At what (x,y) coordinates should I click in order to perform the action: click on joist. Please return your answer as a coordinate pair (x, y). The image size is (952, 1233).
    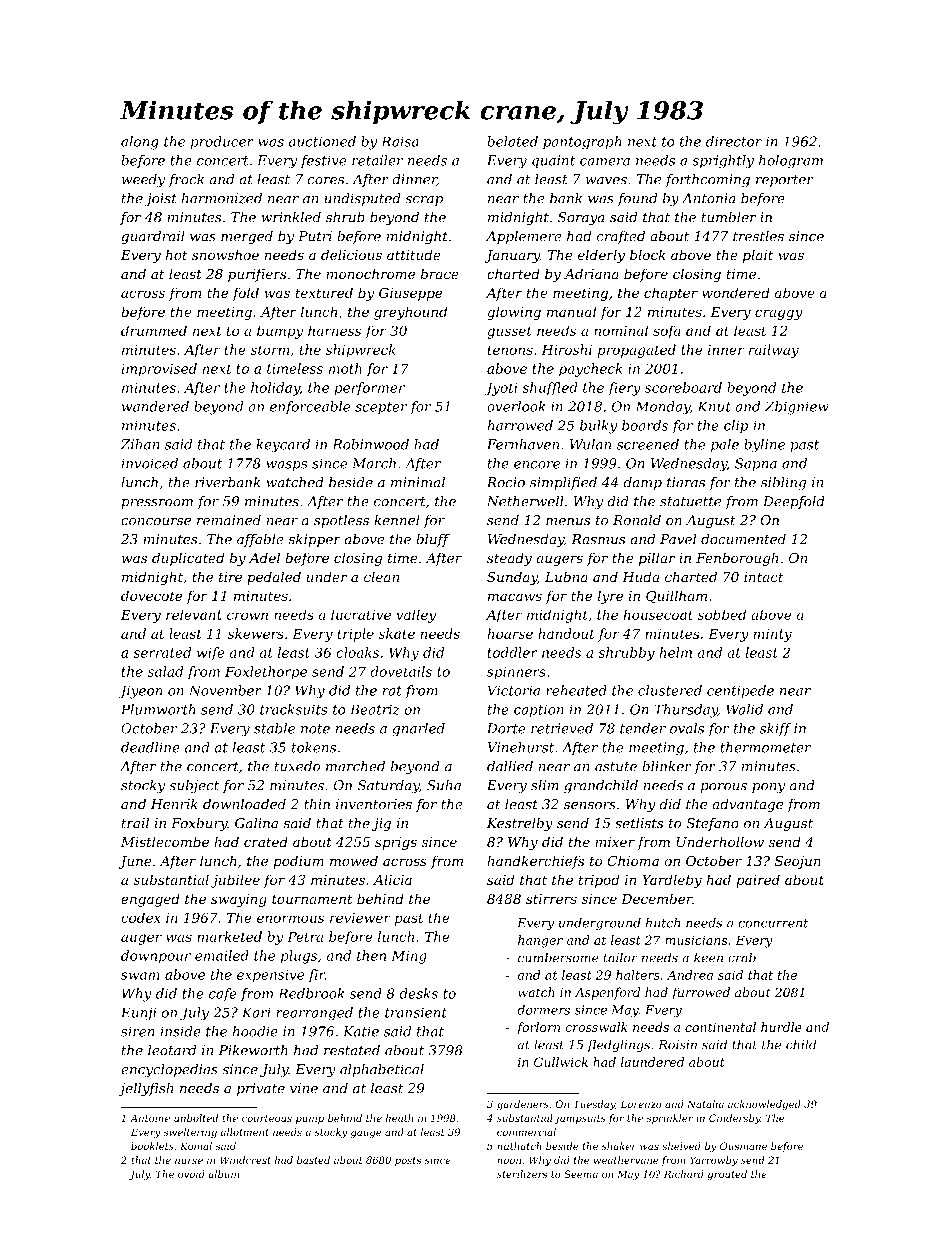
    Looking at the image, I should click on (161, 199).
